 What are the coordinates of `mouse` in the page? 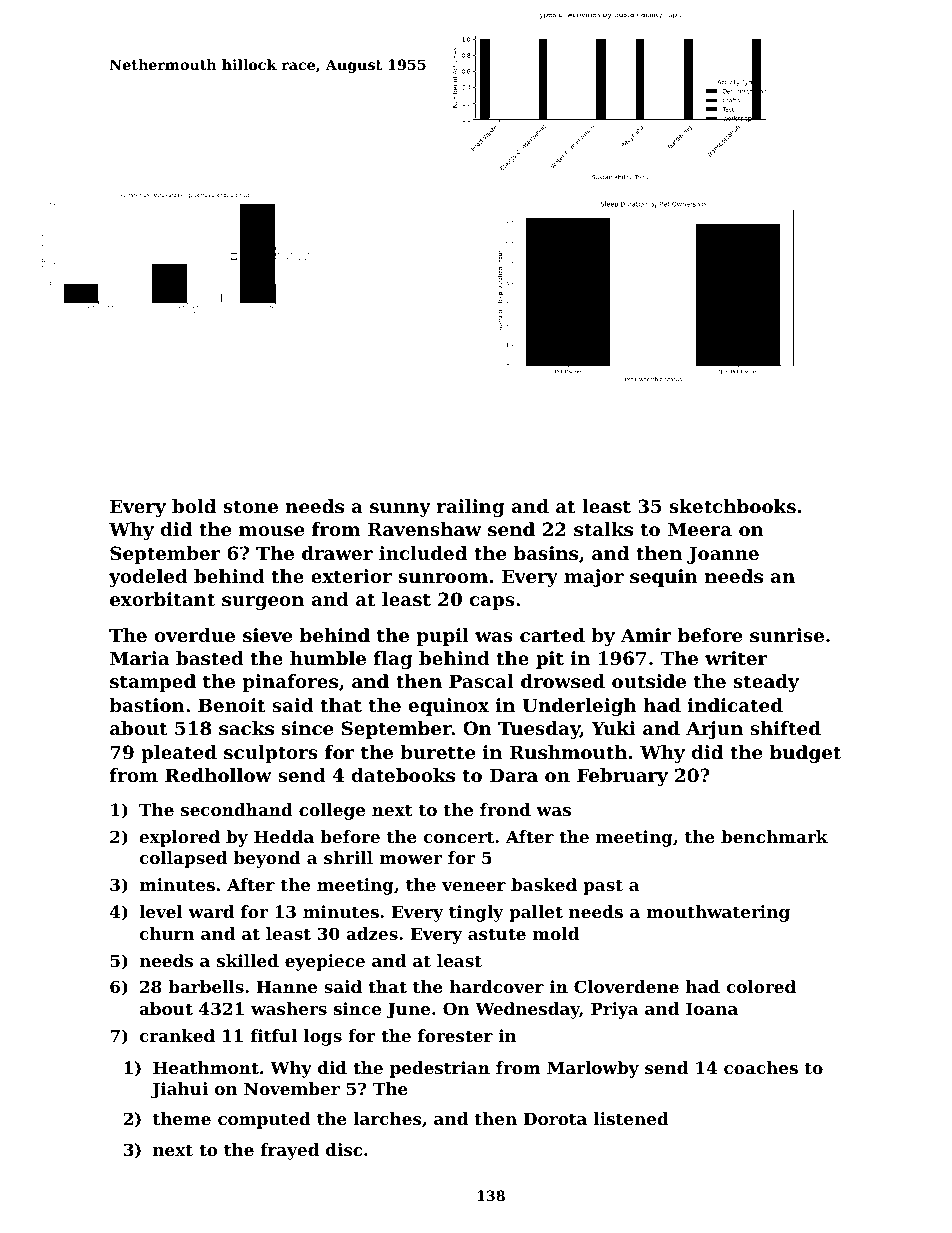 It's located at (271, 531).
